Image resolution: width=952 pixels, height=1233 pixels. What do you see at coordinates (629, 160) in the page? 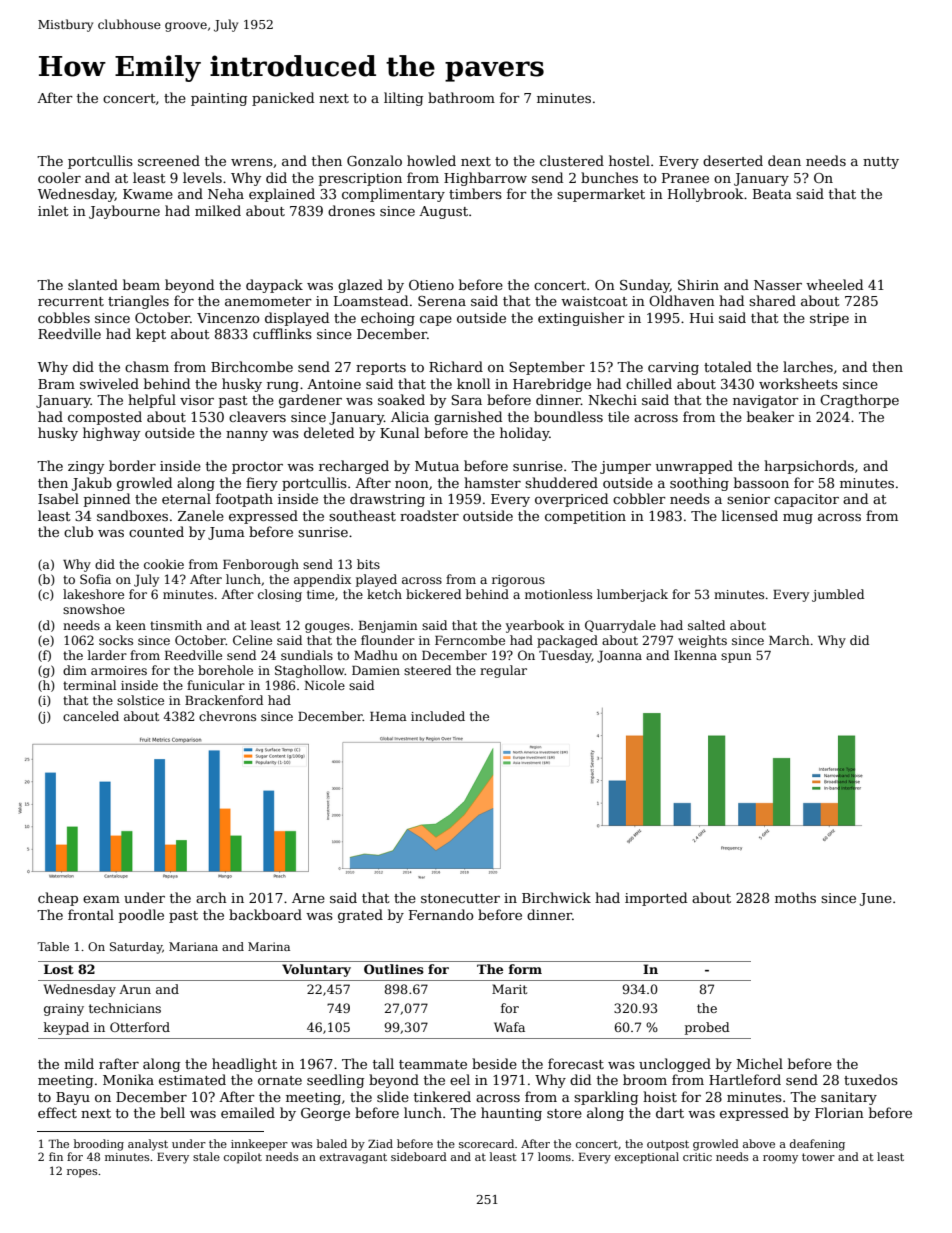
I see `hostel` at bounding box center [629, 160].
